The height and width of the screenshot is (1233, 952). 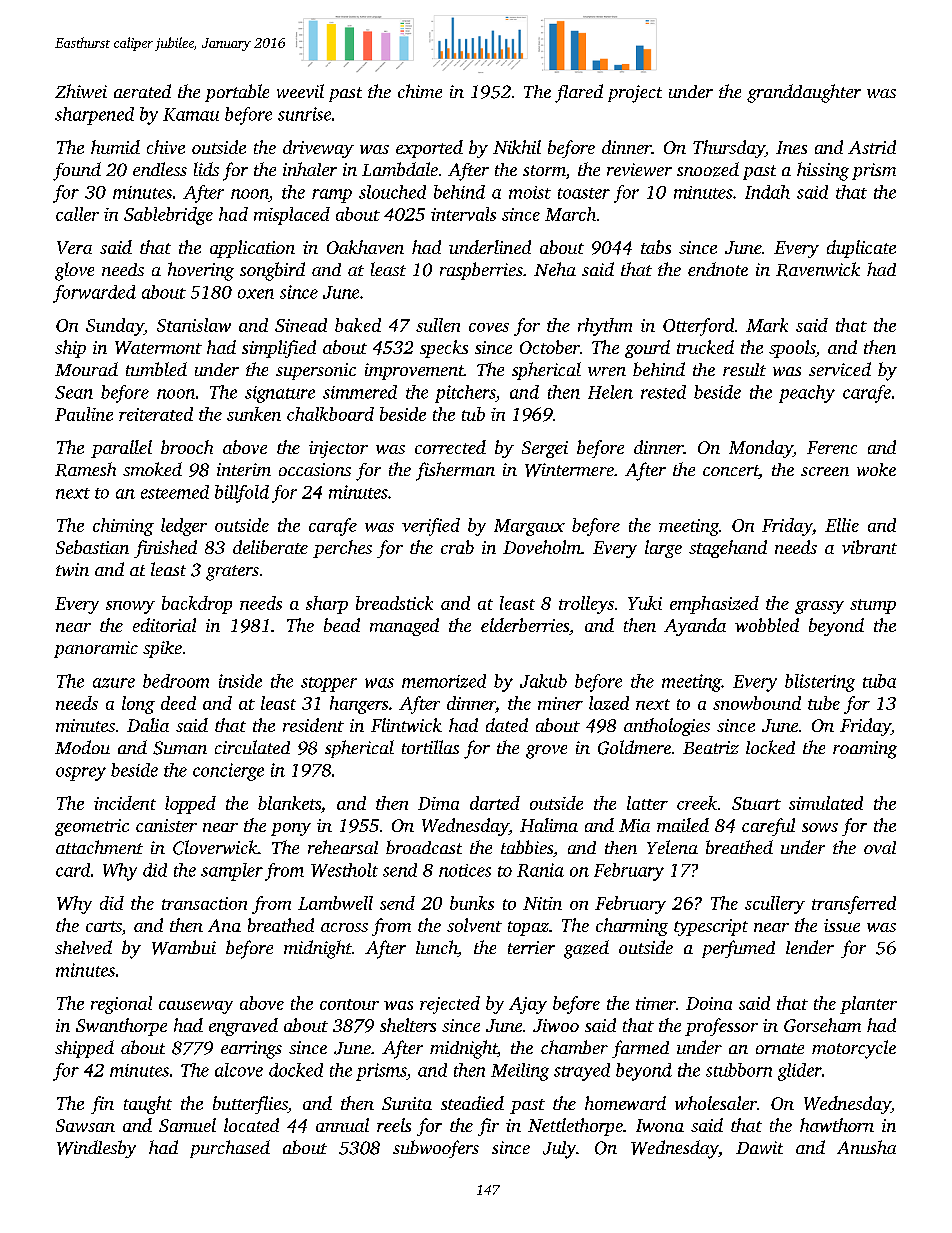 What do you see at coordinates (115, 147) in the screenshot?
I see `humid` at bounding box center [115, 147].
